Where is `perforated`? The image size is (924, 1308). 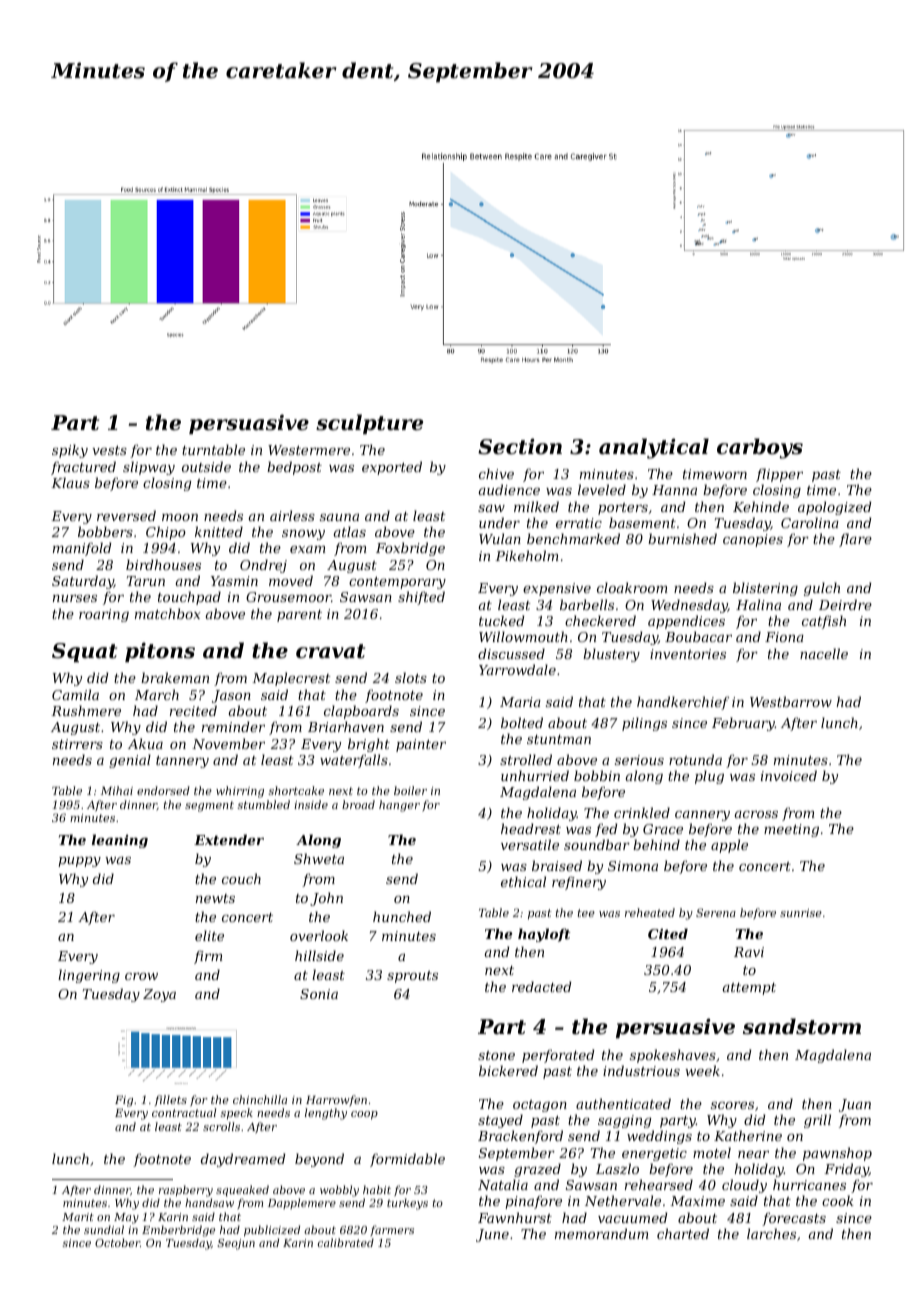
perforated is located at coordinates (558, 1056).
